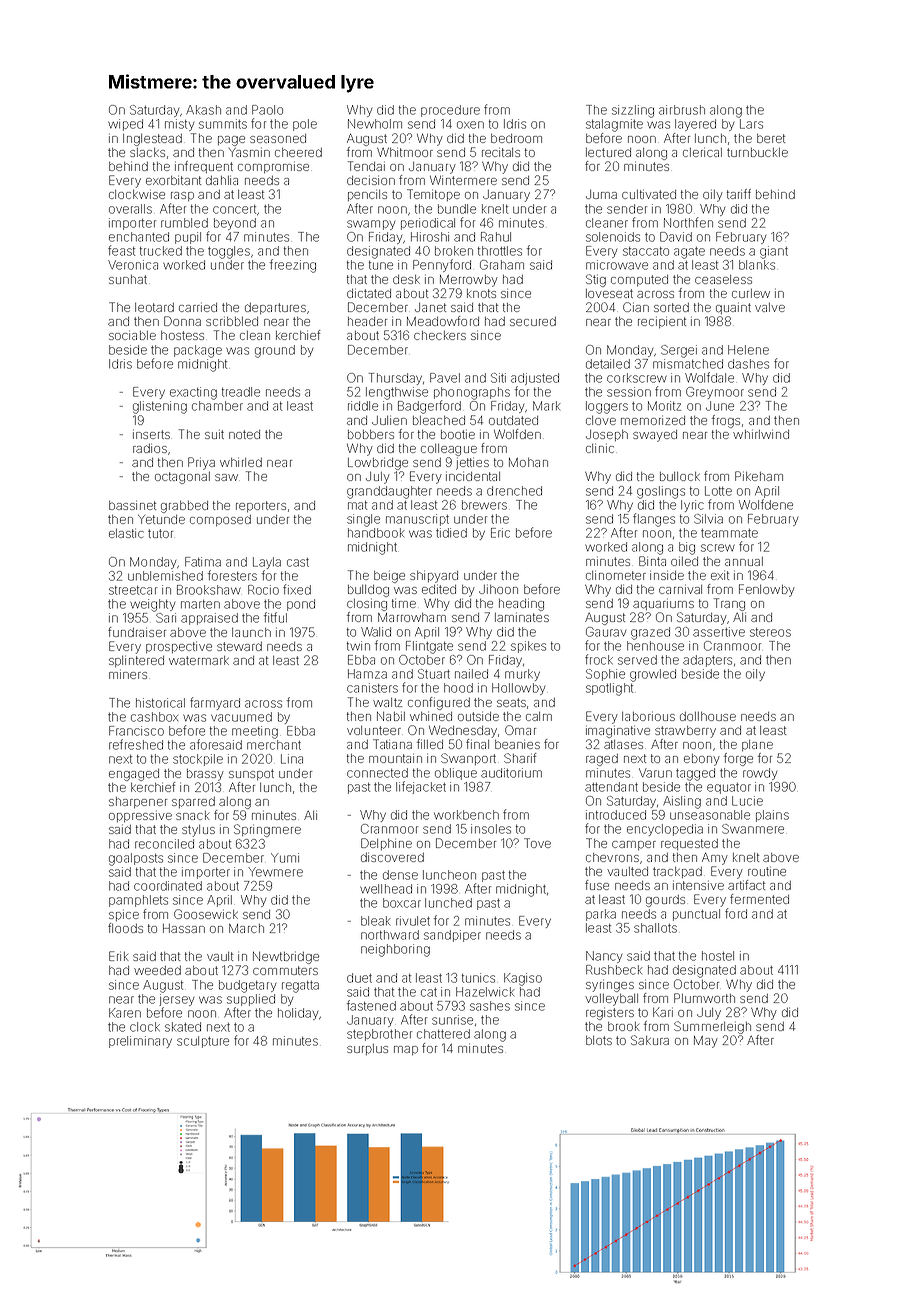 The height and width of the page is (1316, 908). Describe the element at coordinates (498, 589) in the page. I see `Jihoon` at that location.
